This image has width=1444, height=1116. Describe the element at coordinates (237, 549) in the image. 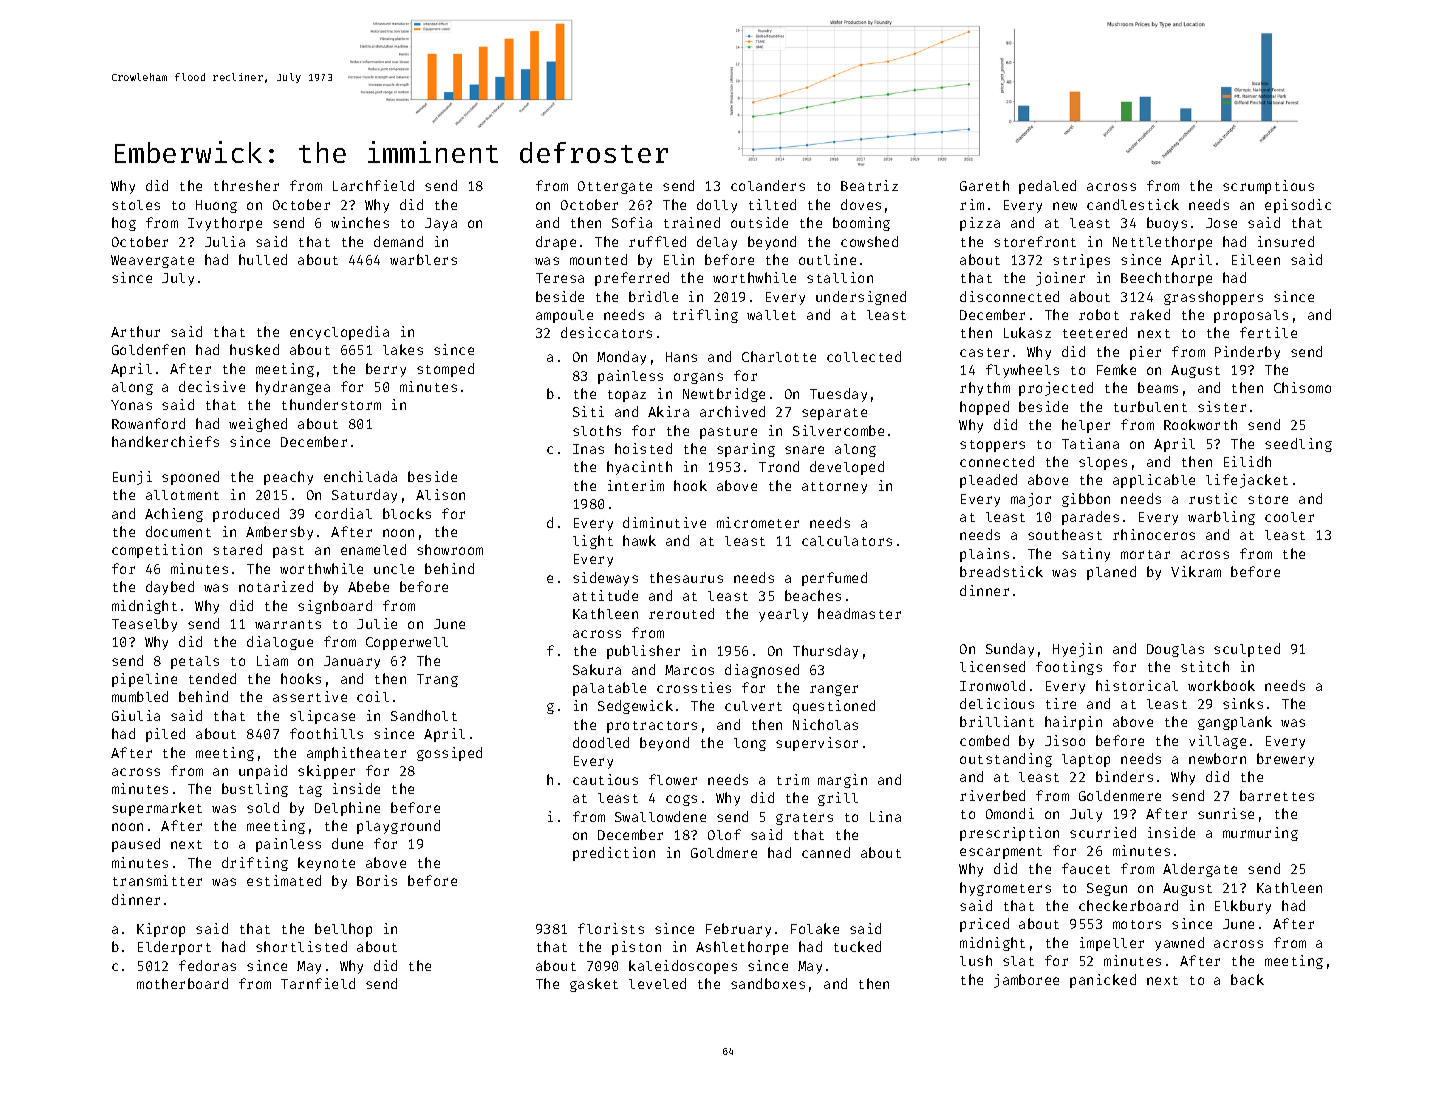

I see `stared` at that location.
